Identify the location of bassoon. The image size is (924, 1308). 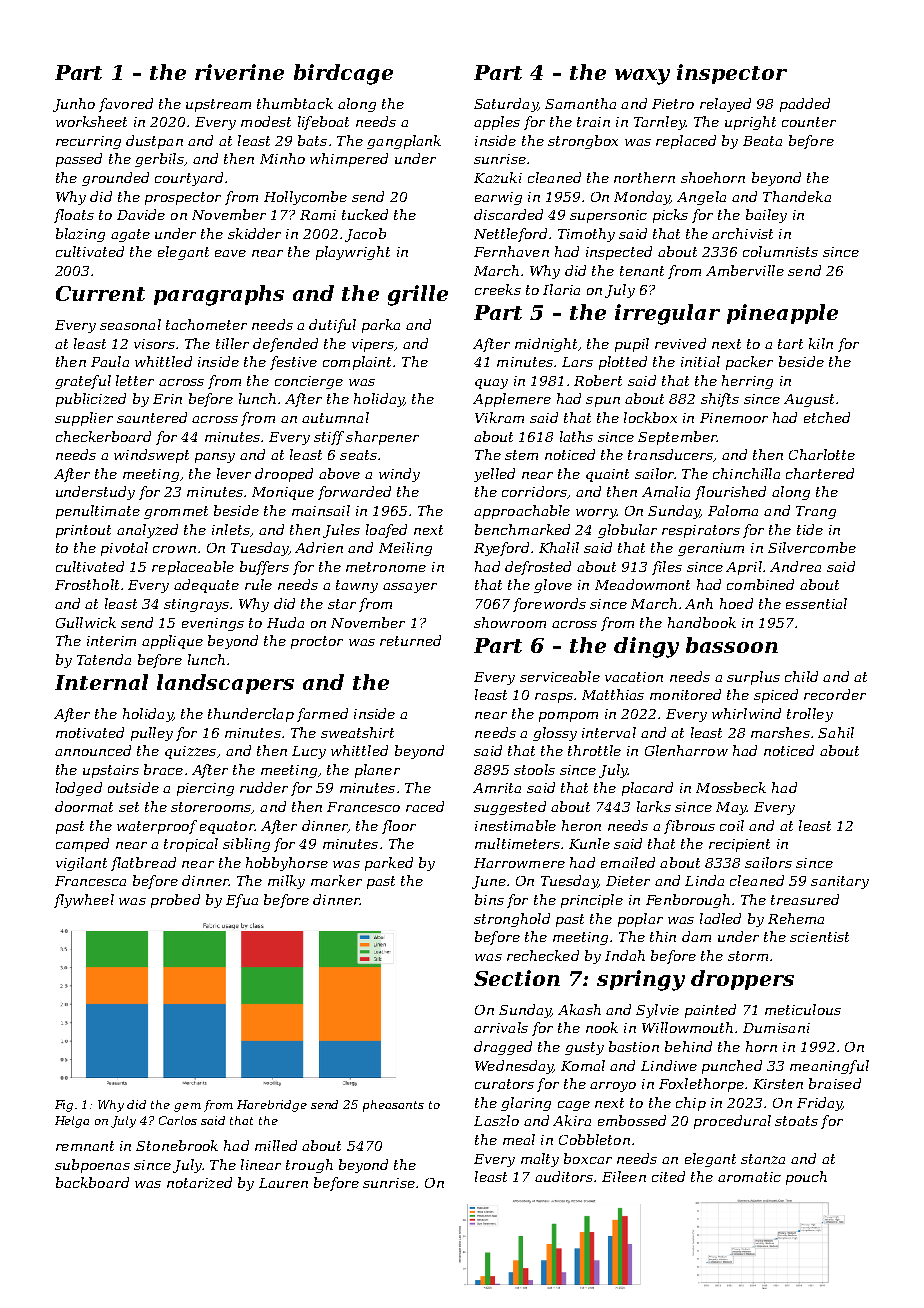
(732, 645).
